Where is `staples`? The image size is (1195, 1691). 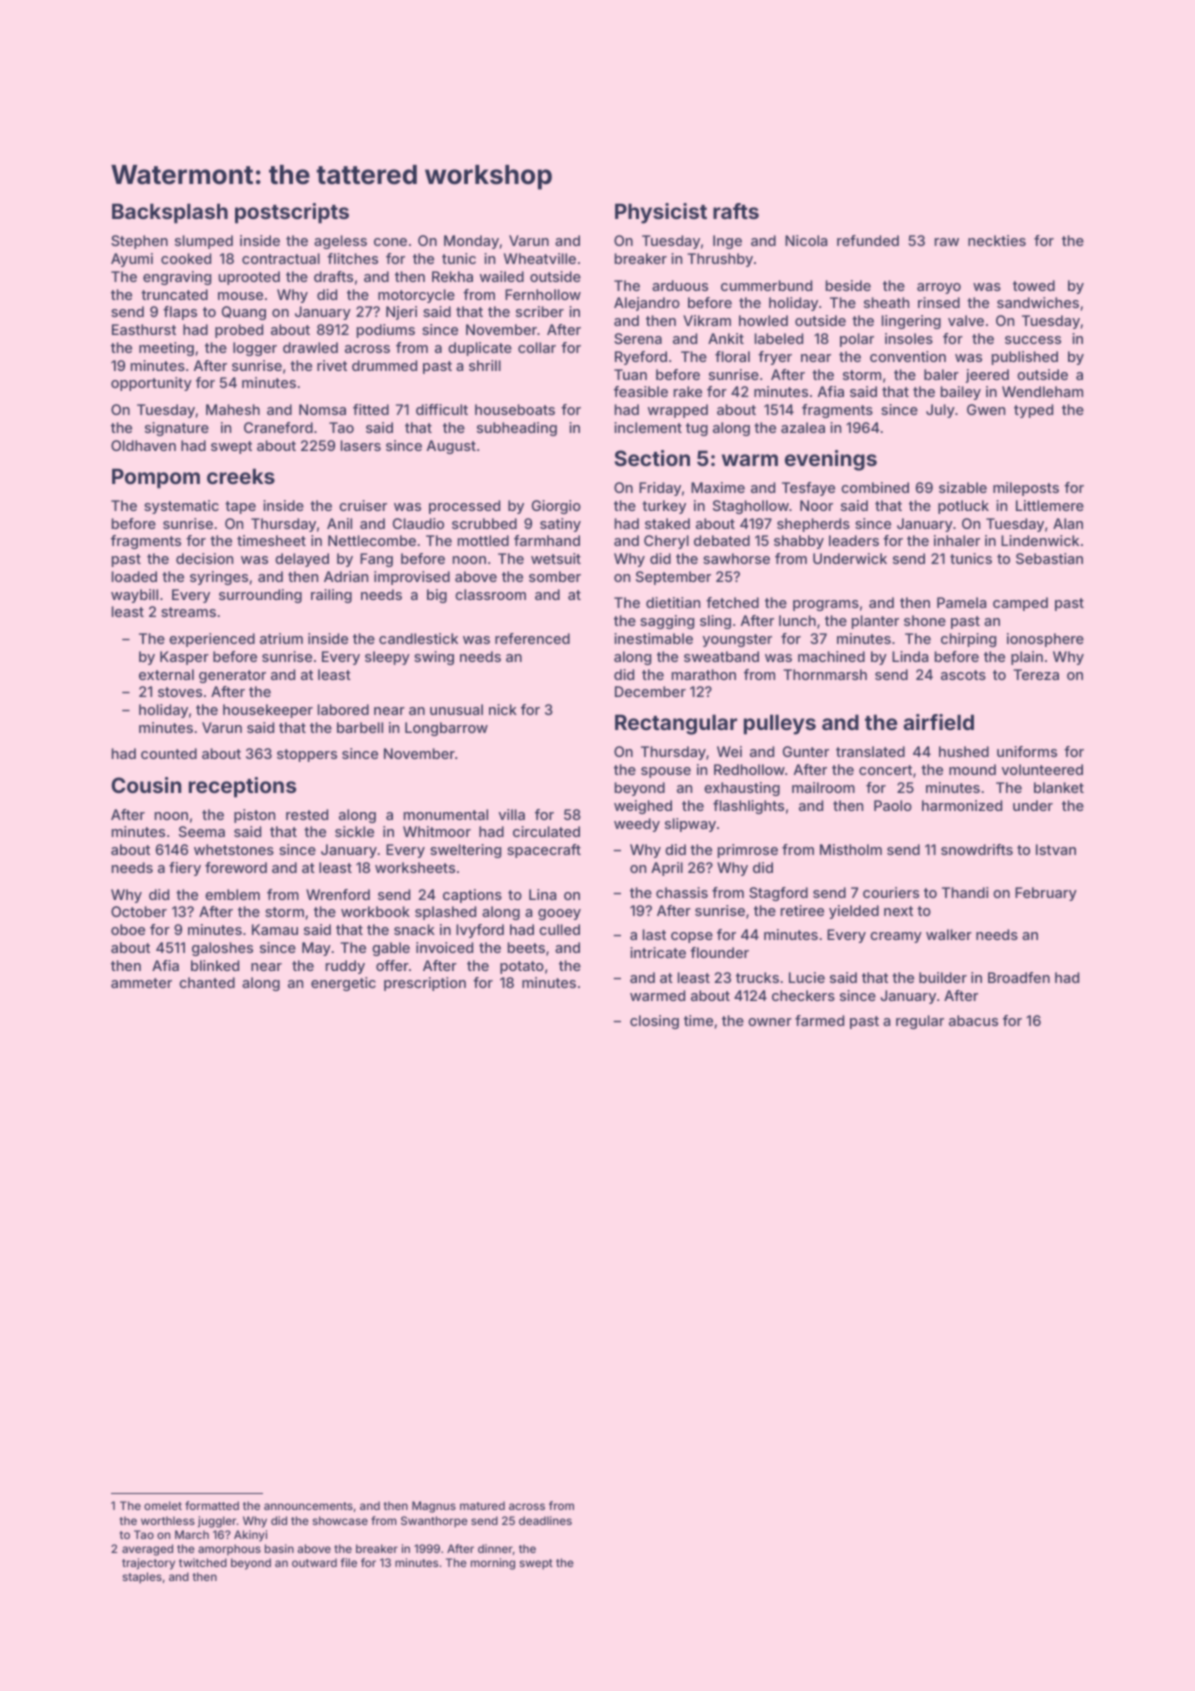 staples is located at coordinates (142, 1578).
